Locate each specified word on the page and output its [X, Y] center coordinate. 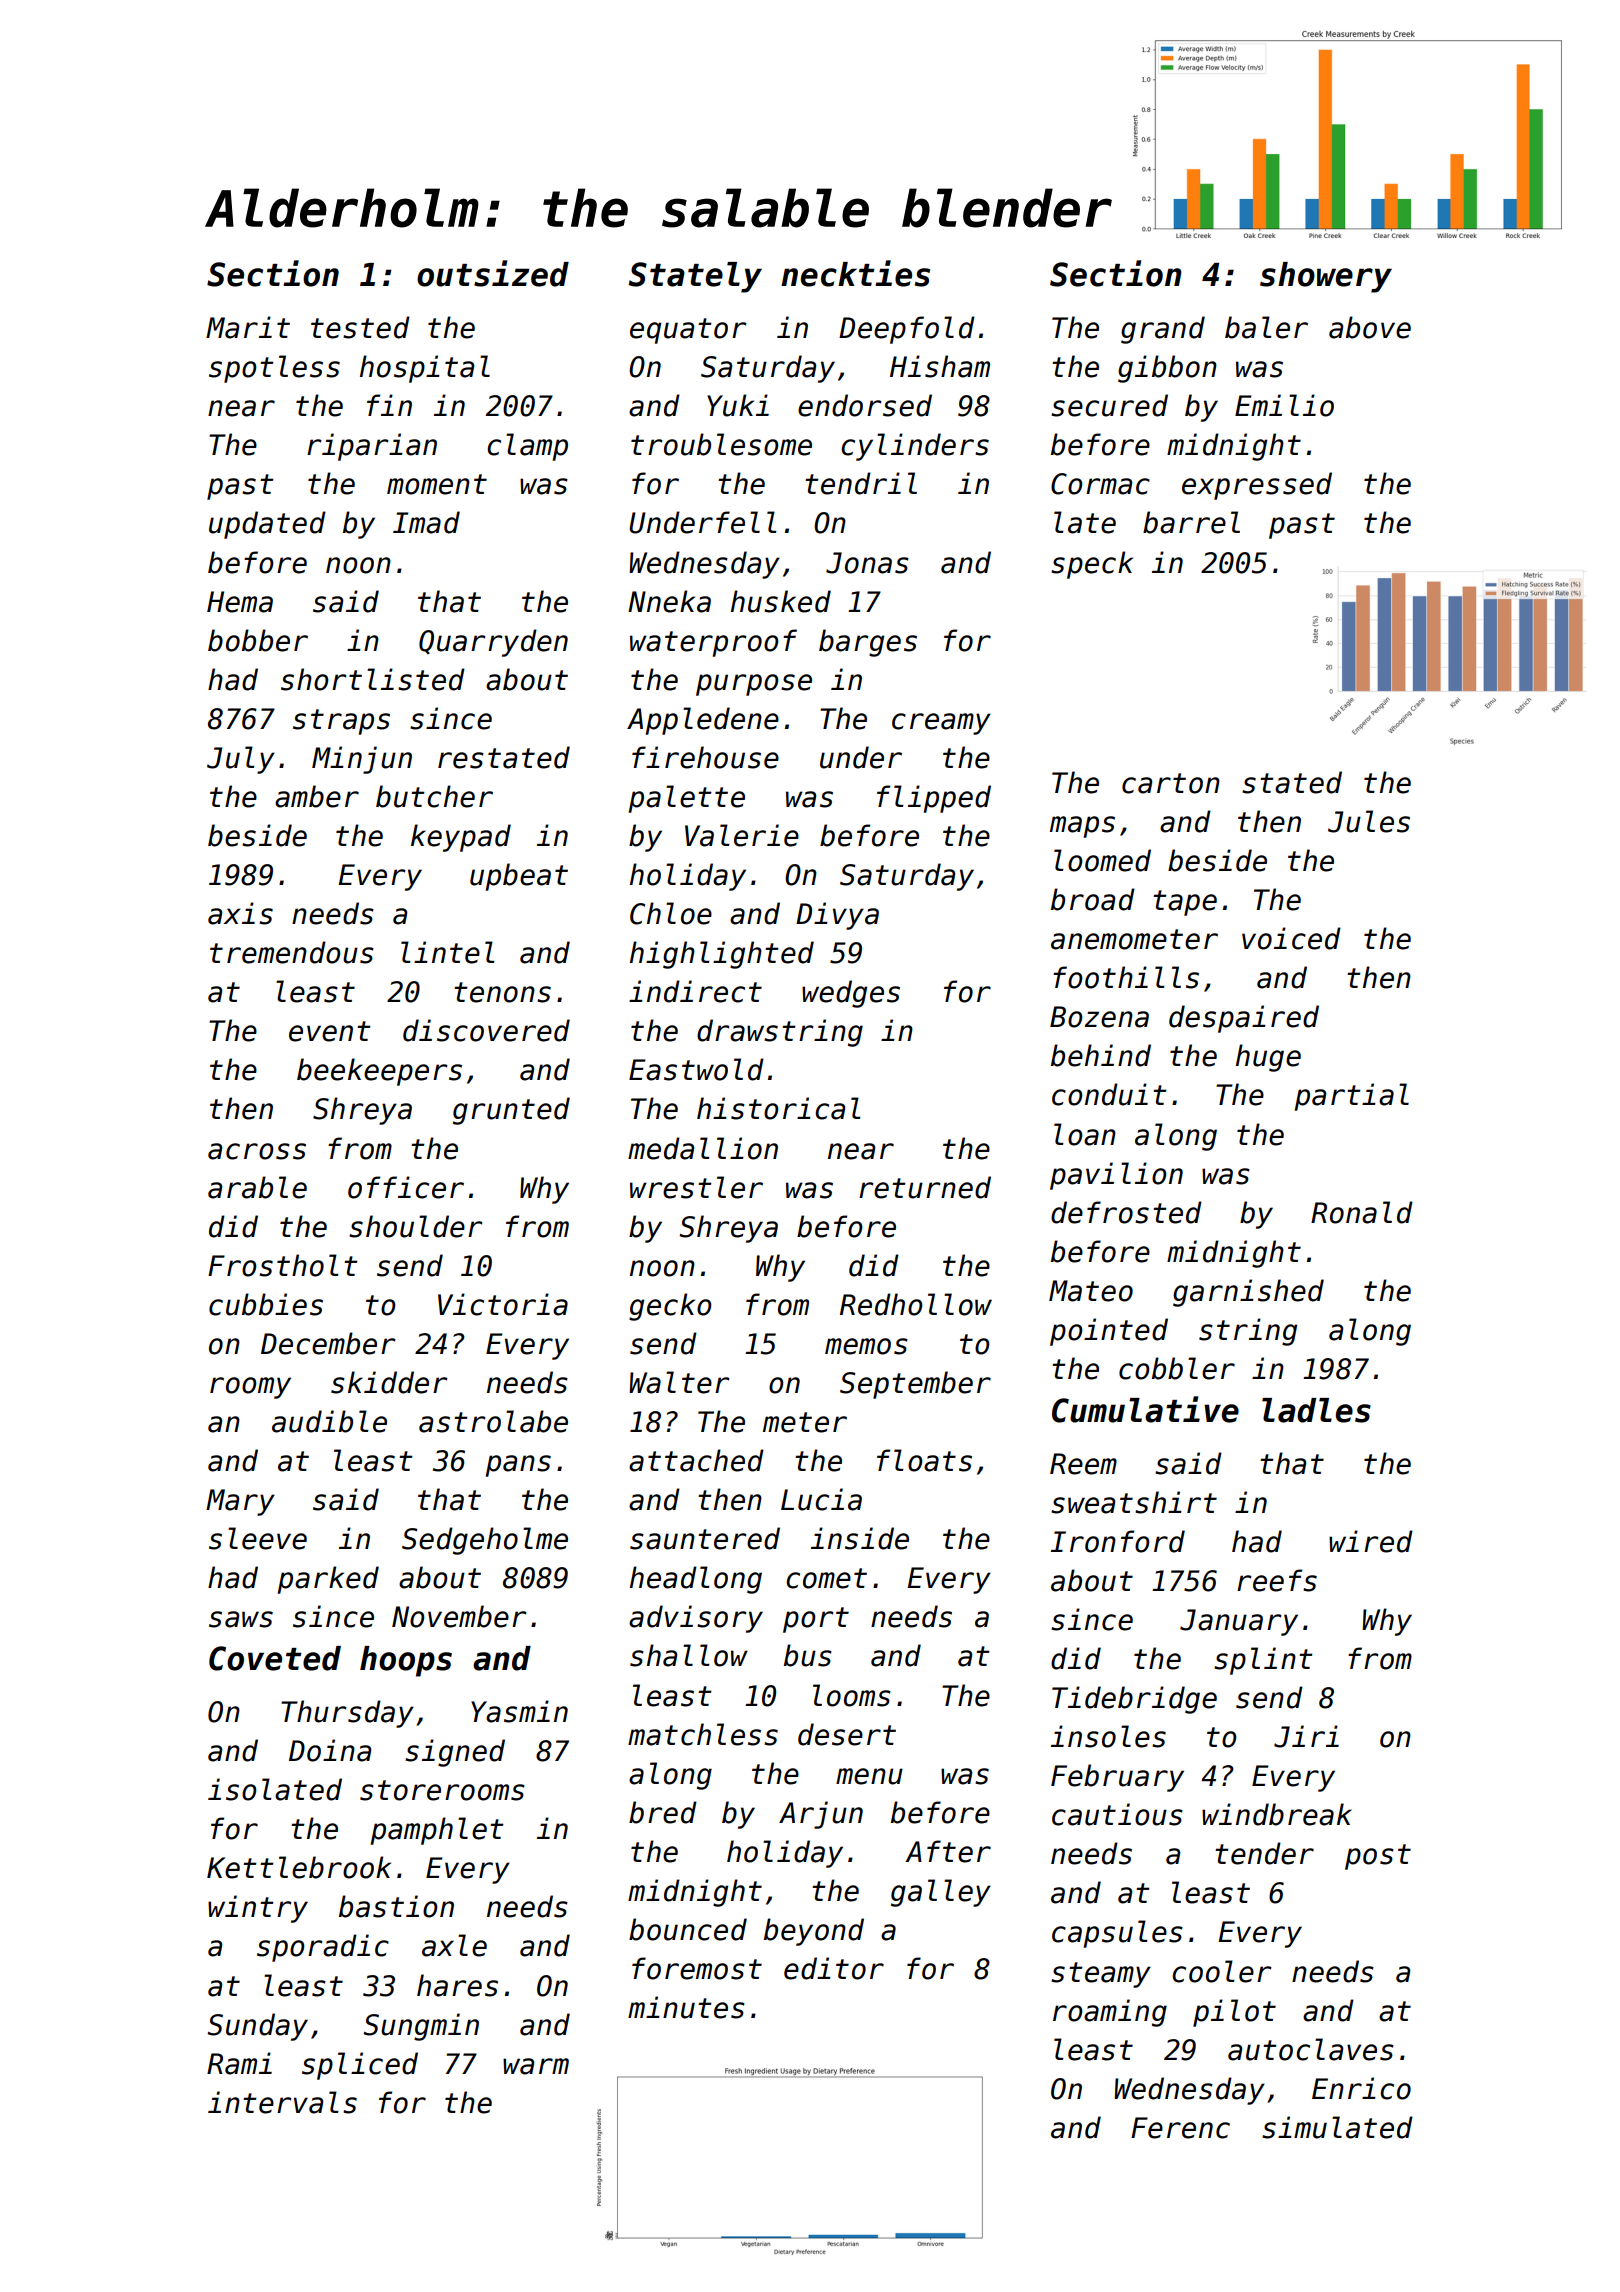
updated [267, 525]
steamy [1101, 1975]
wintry [258, 1909]
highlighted [722, 955]
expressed [1257, 486]
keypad [461, 838]
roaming [1110, 2013]
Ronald [1362, 1212]
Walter [679, 1382]
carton [1171, 783]
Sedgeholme [485, 1541]
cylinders [915, 447]
